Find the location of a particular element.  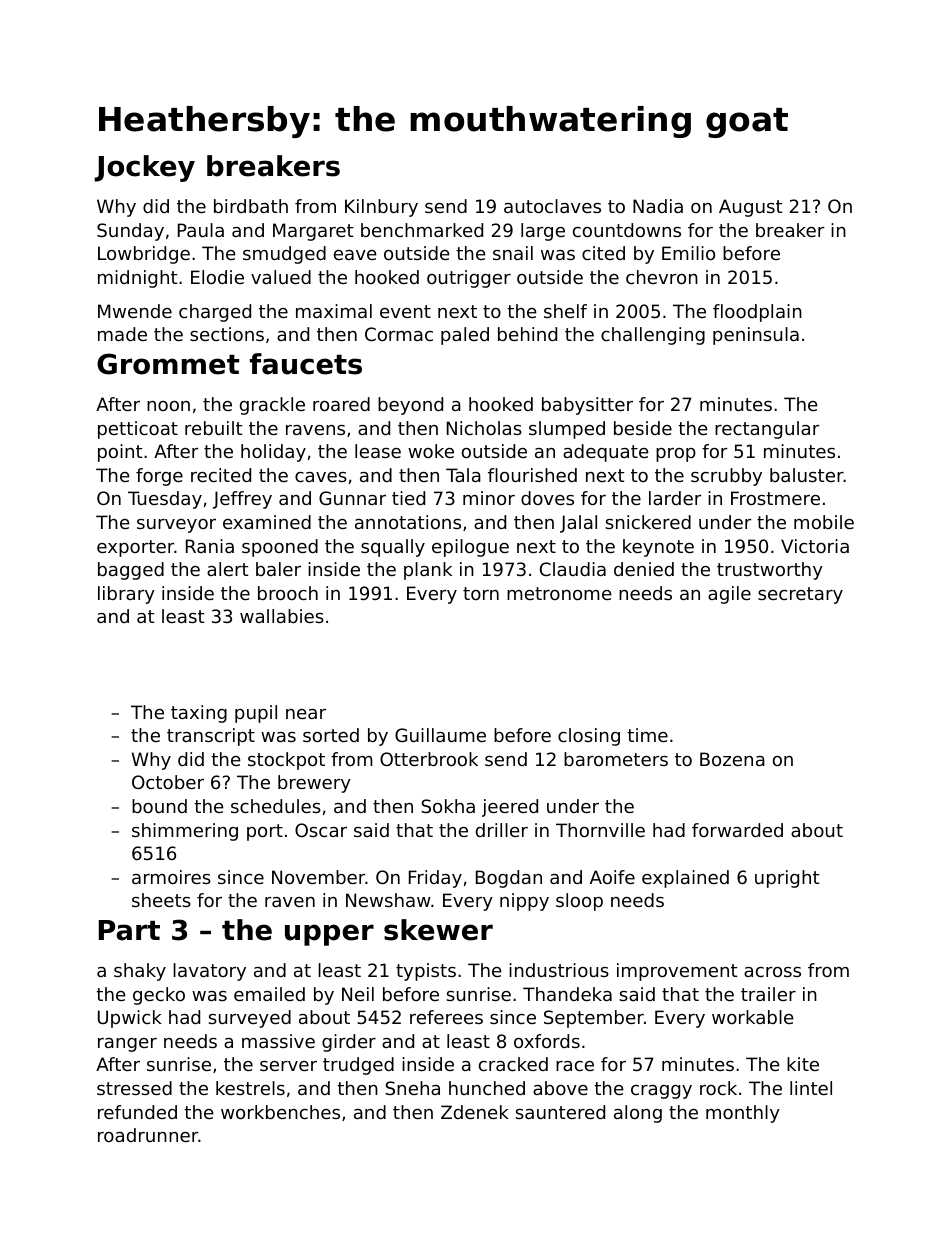

eave is located at coordinates (355, 255).
